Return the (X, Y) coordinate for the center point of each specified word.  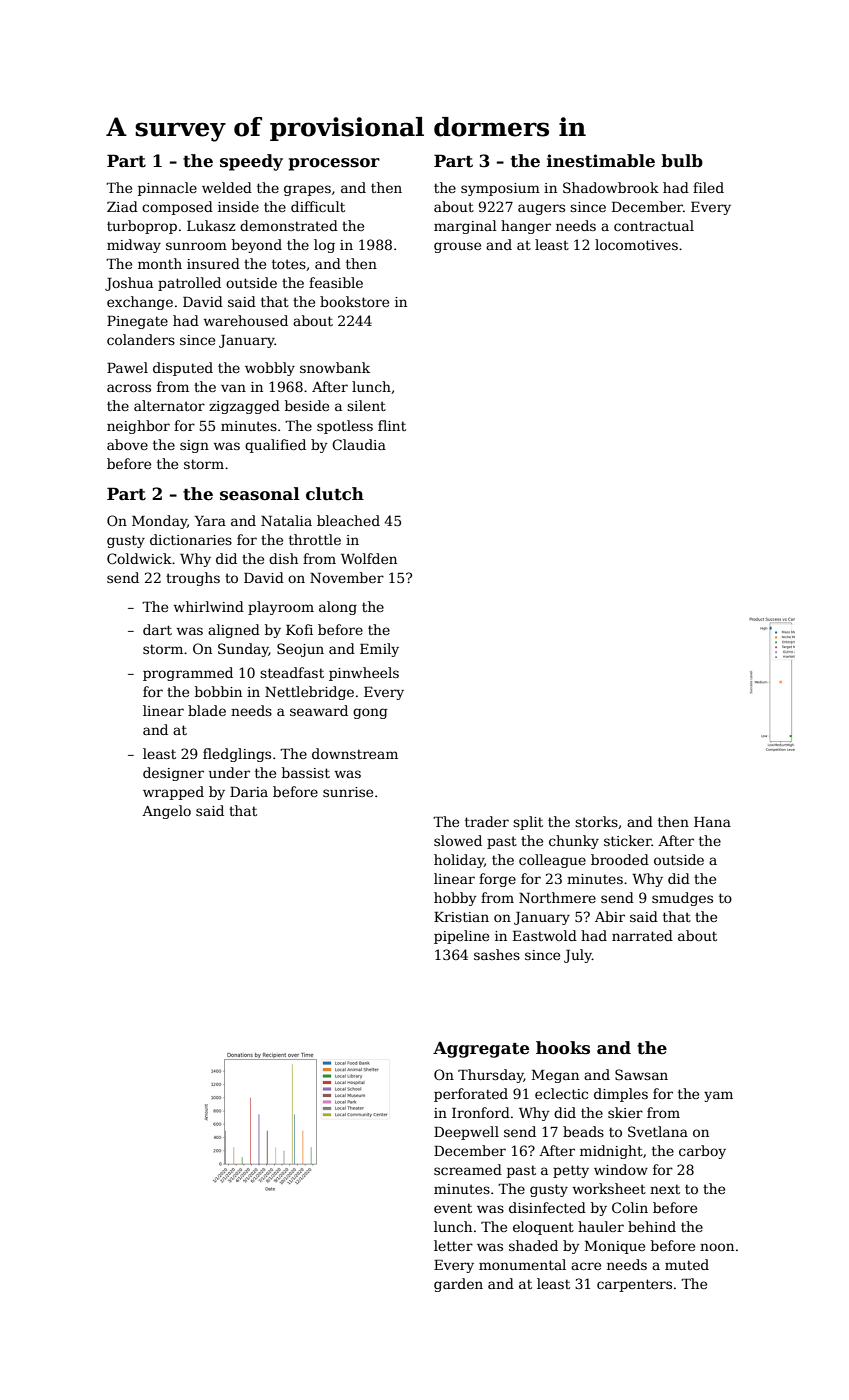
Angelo (166, 812)
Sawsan (641, 1074)
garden (458, 1285)
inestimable (601, 161)
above (127, 444)
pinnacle (167, 189)
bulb (682, 161)
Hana (712, 822)
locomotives (636, 244)
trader (487, 821)
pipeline (461, 937)
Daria (249, 792)
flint (392, 425)
